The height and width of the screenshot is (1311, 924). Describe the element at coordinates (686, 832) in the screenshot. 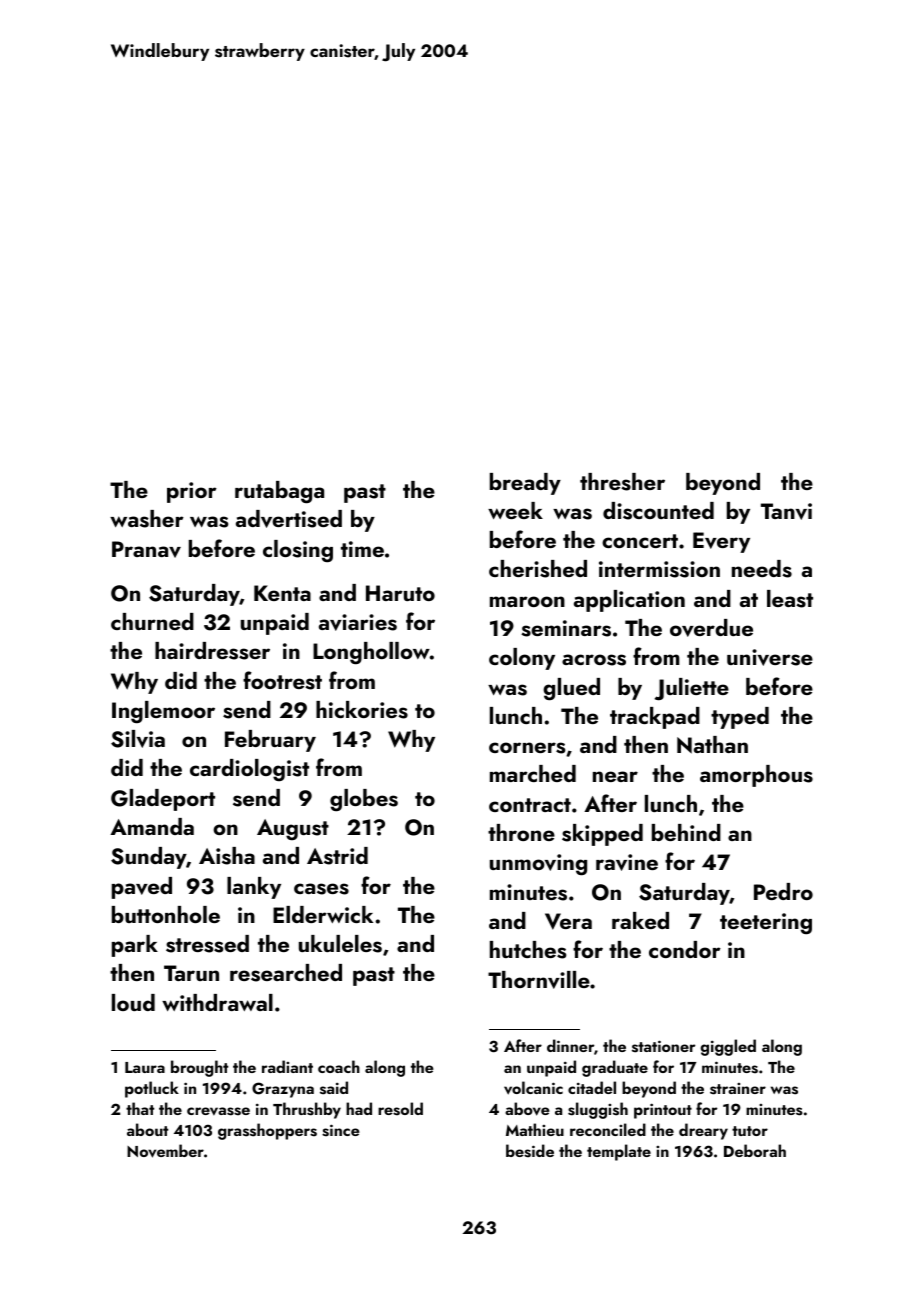

I see `behind` at that location.
